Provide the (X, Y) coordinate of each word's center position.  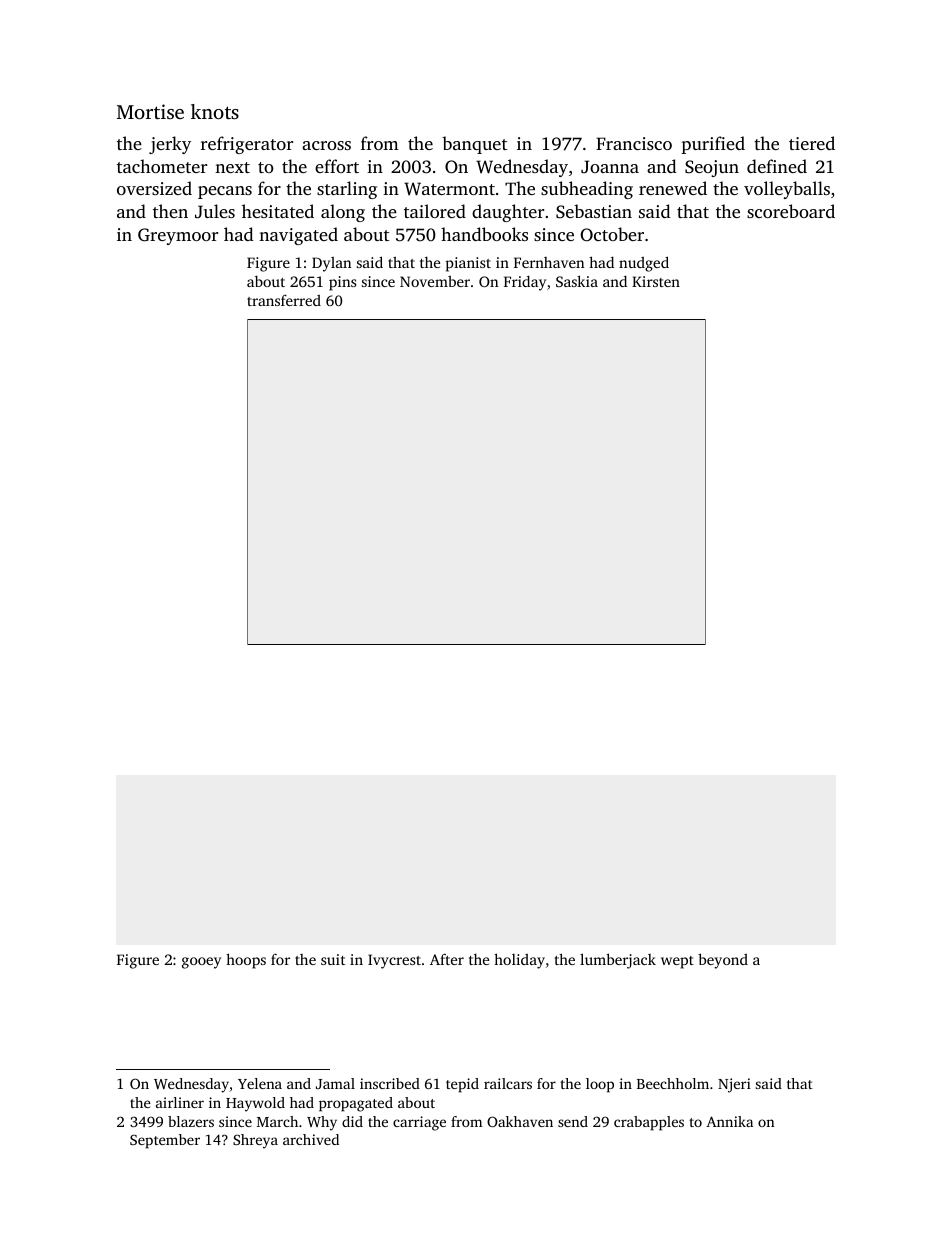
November (435, 281)
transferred (284, 300)
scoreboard (791, 211)
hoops (246, 961)
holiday (519, 961)
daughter (508, 213)
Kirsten (656, 281)
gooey (201, 963)
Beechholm (673, 1083)
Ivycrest (394, 961)
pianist (468, 264)
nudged (644, 264)
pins (343, 283)
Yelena (260, 1083)
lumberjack (618, 961)
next (232, 167)
